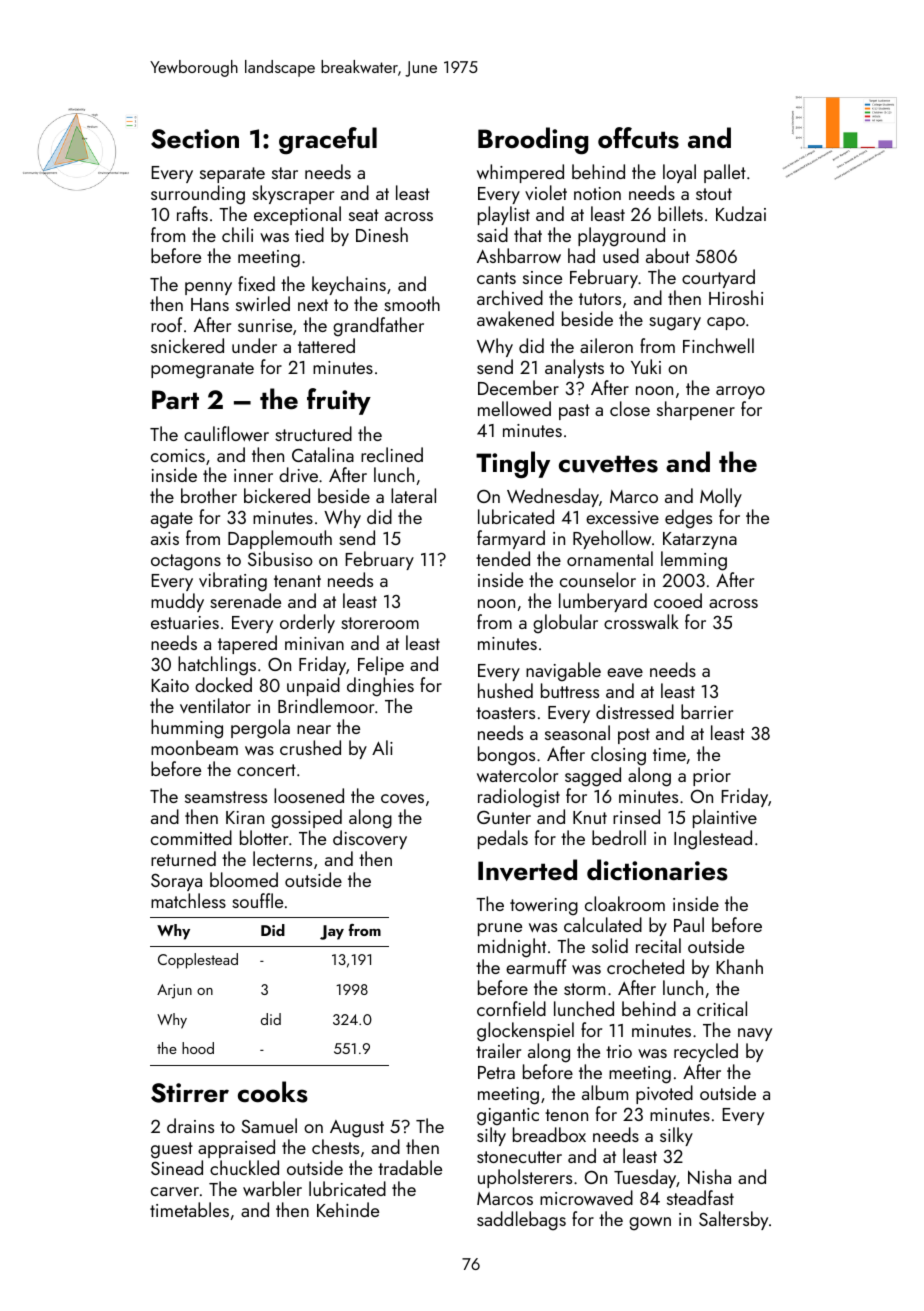 This page has width=924, height=1311. What do you see at coordinates (198, 1048) in the page?
I see `hood` at bounding box center [198, 1048].
